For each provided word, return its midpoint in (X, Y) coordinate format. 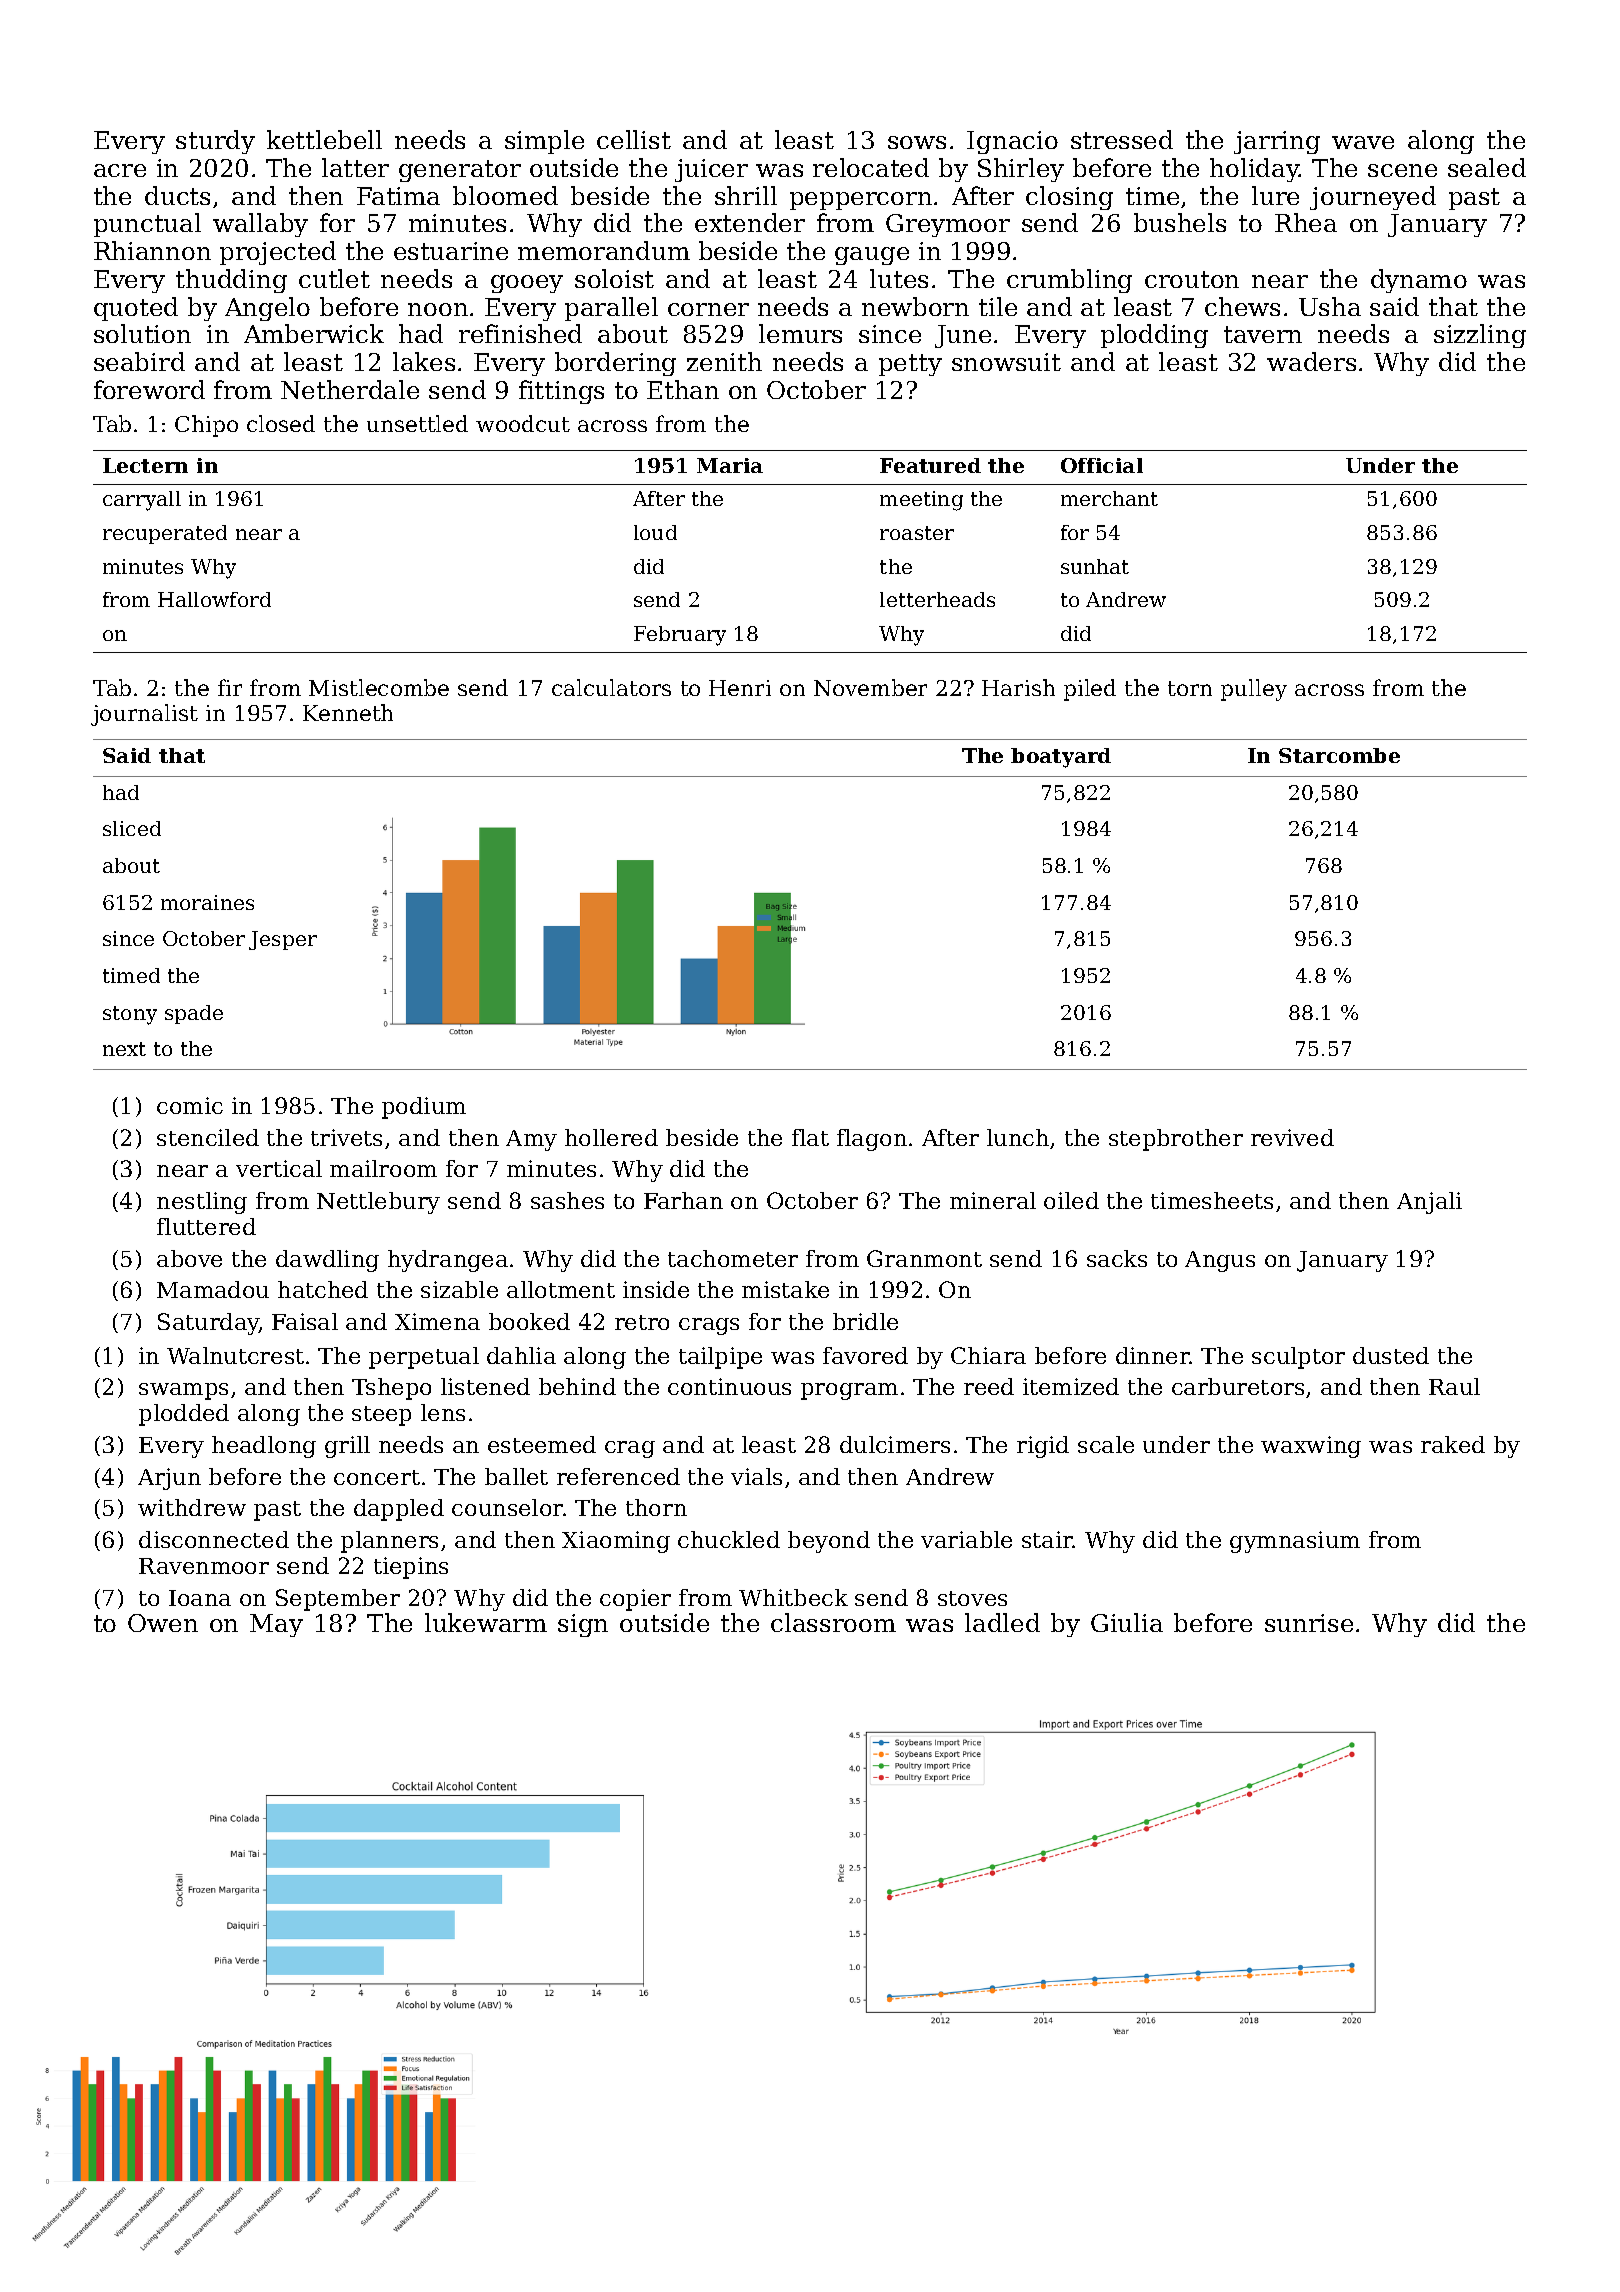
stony (130, 1015)
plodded (184, 1415)
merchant (1109, 498)
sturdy (215, 142)
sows (917, 142)
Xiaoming (616, 1542)
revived (1292, 1137)
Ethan (683, 389)
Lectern (145, 465)
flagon (872, 1140)
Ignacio (1012, 142)
